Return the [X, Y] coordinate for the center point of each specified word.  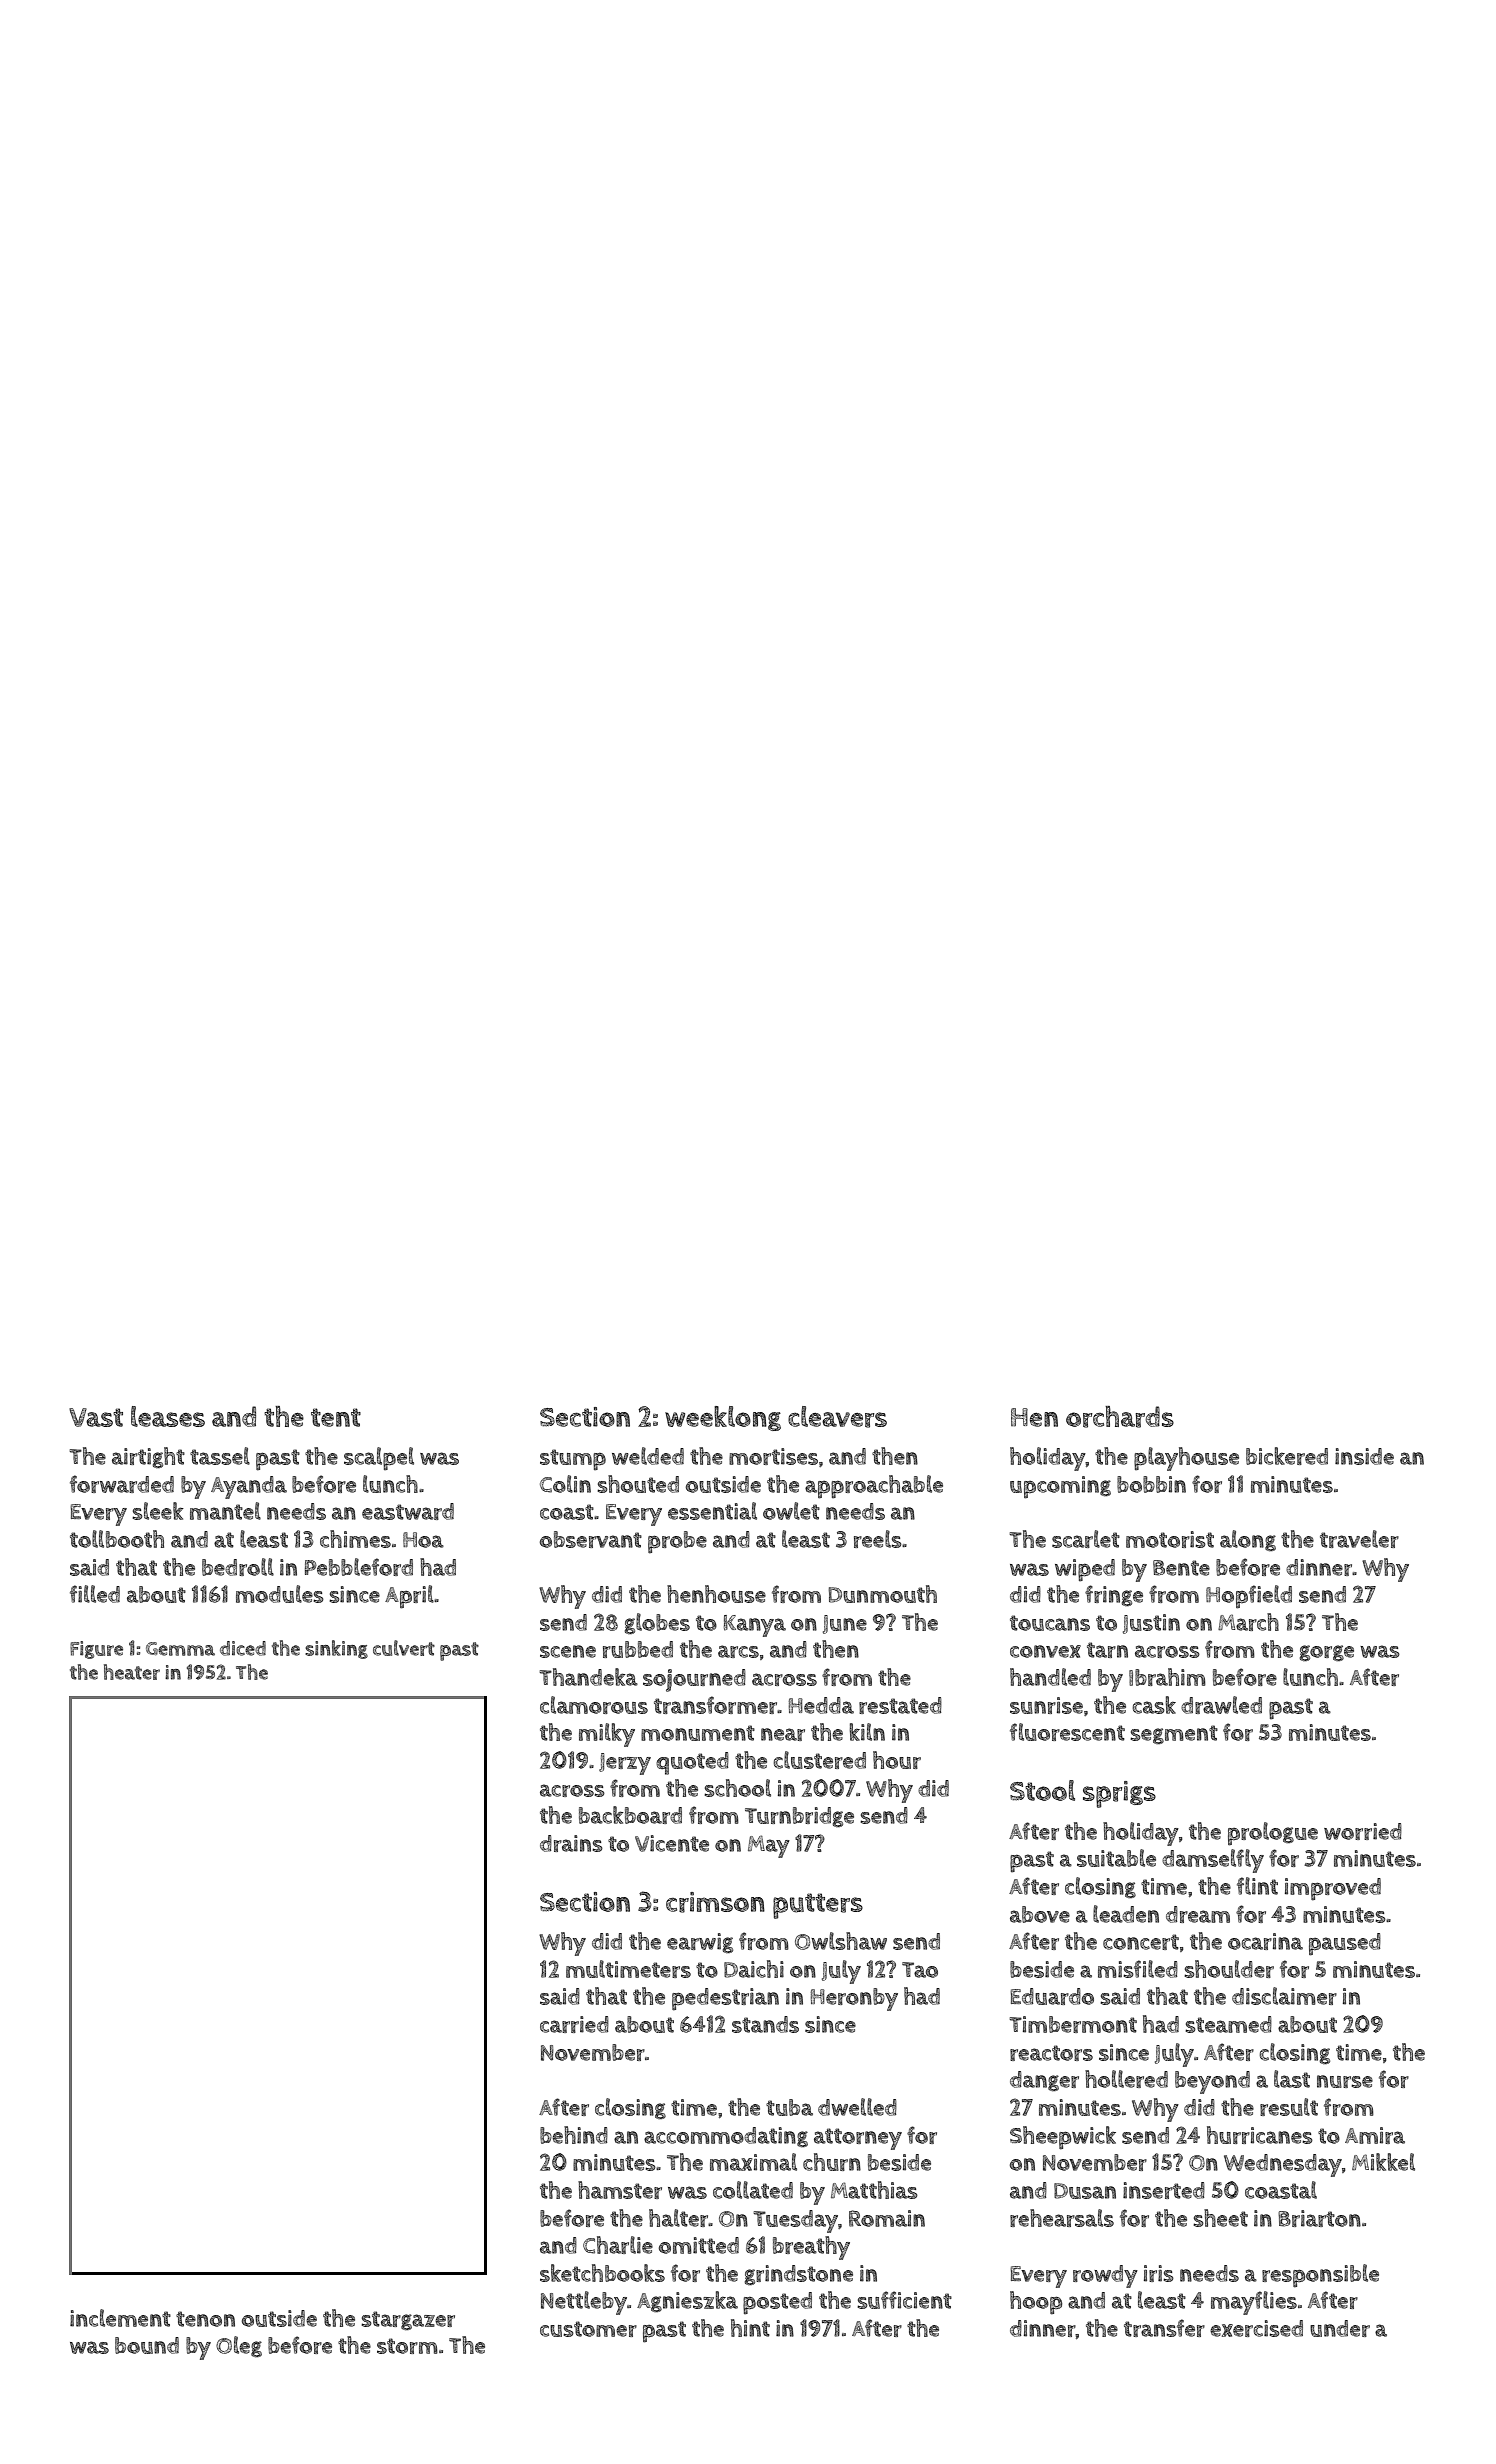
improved [1333, 1889]
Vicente [672, 1843]
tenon [205, 2319]
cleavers [837, 1417]
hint [750, 2328]
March [1248, 1622]
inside [1364, 1456]
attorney [858, 2139]
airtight [148, 1458]
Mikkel [1383, 2162]
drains [571, 1843]
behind [574, 2135]
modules [280, 1594]
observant [590, 1539]
